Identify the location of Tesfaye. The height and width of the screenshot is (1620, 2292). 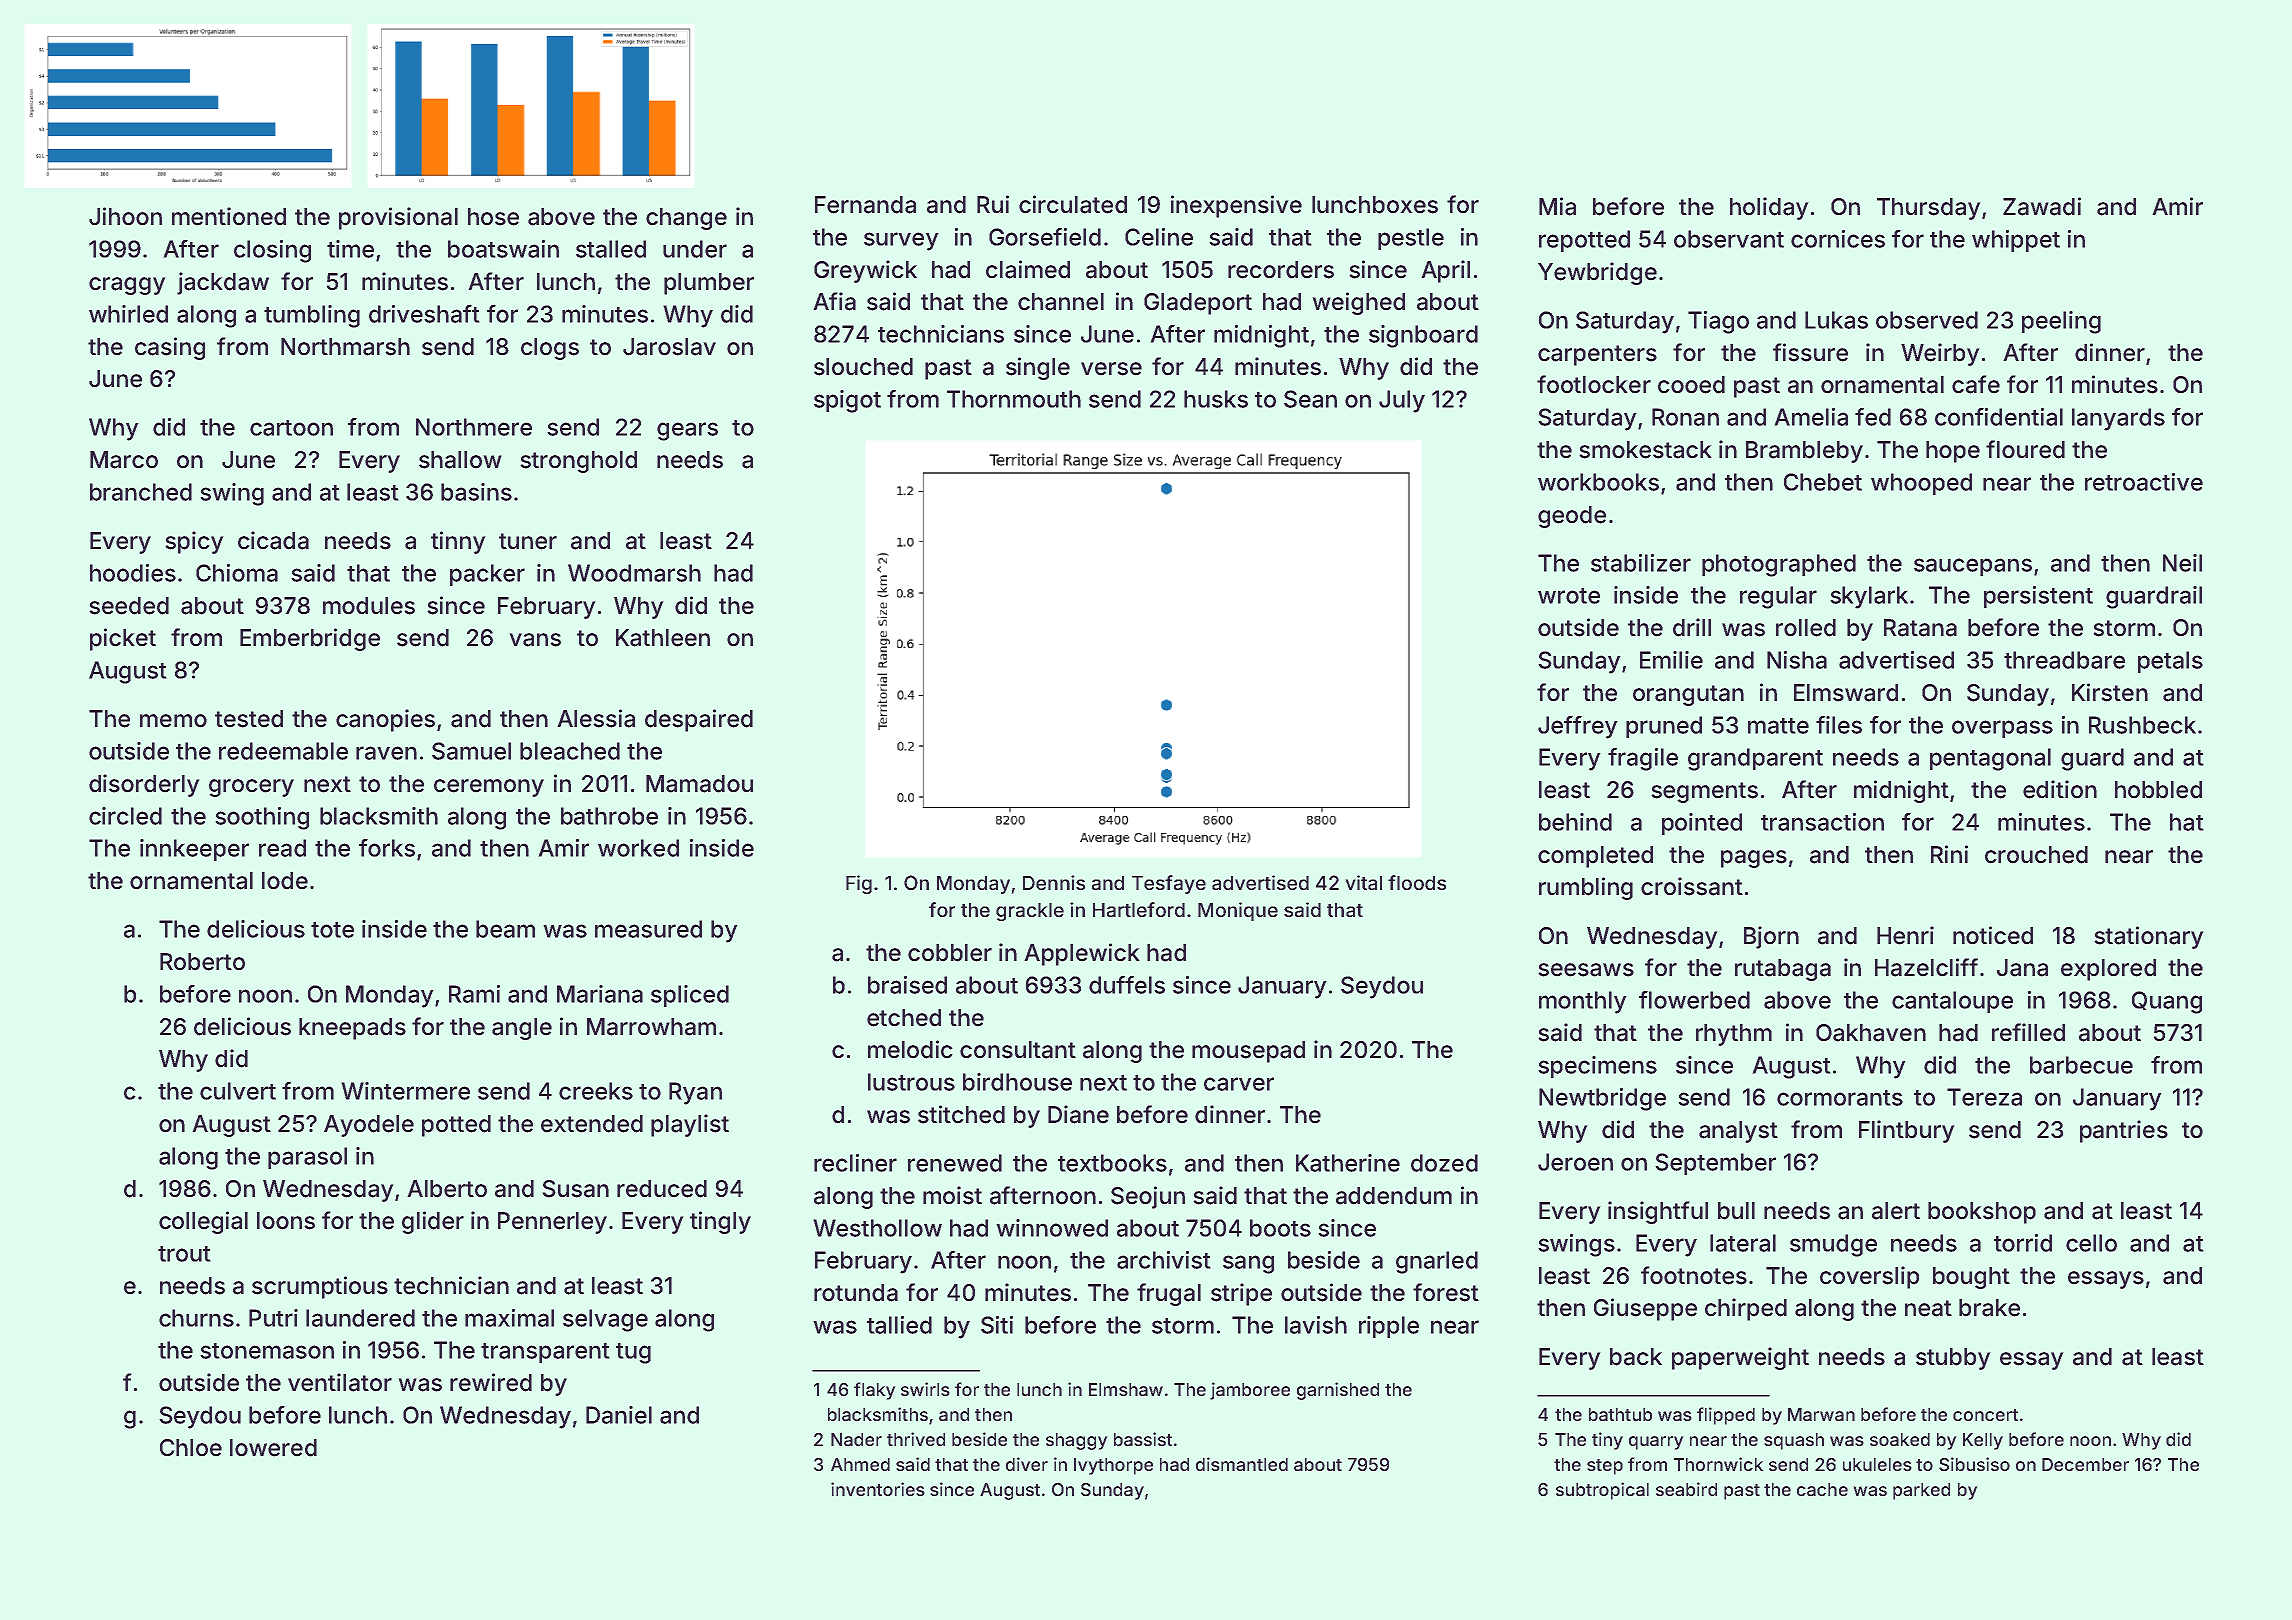
(1169, 884).
